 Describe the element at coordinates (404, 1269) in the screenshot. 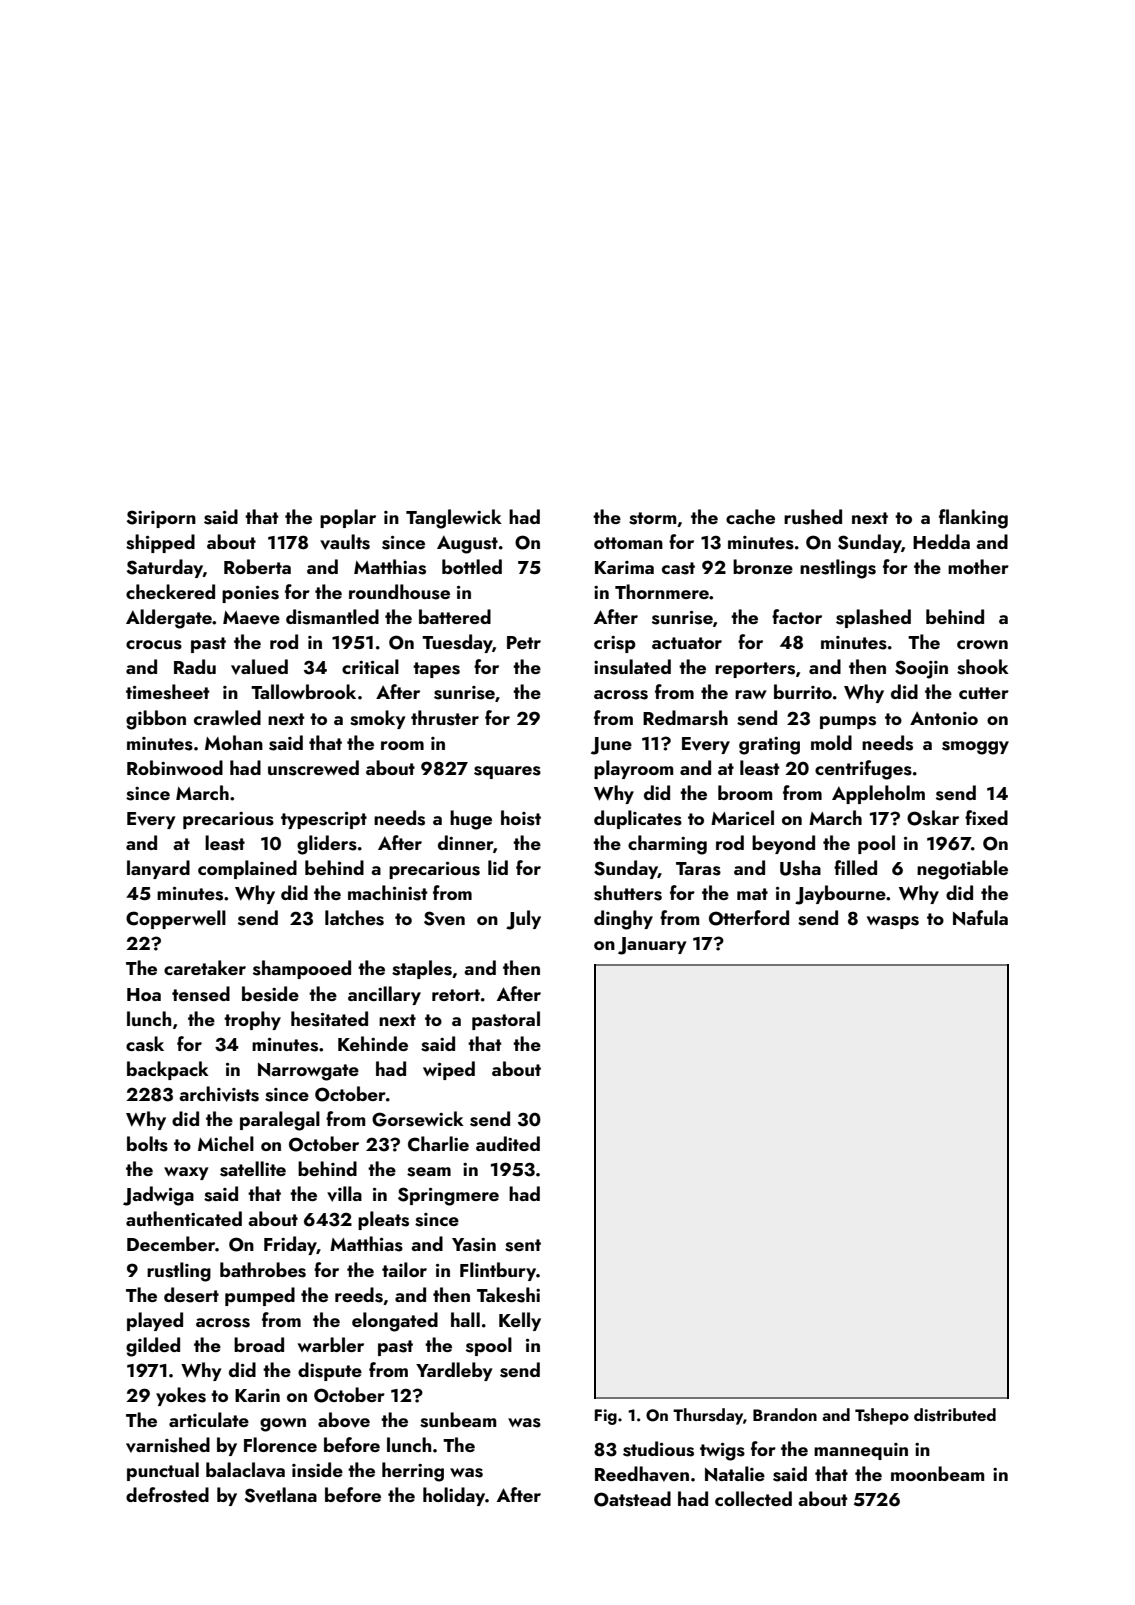

I see `tailor` at that location.
